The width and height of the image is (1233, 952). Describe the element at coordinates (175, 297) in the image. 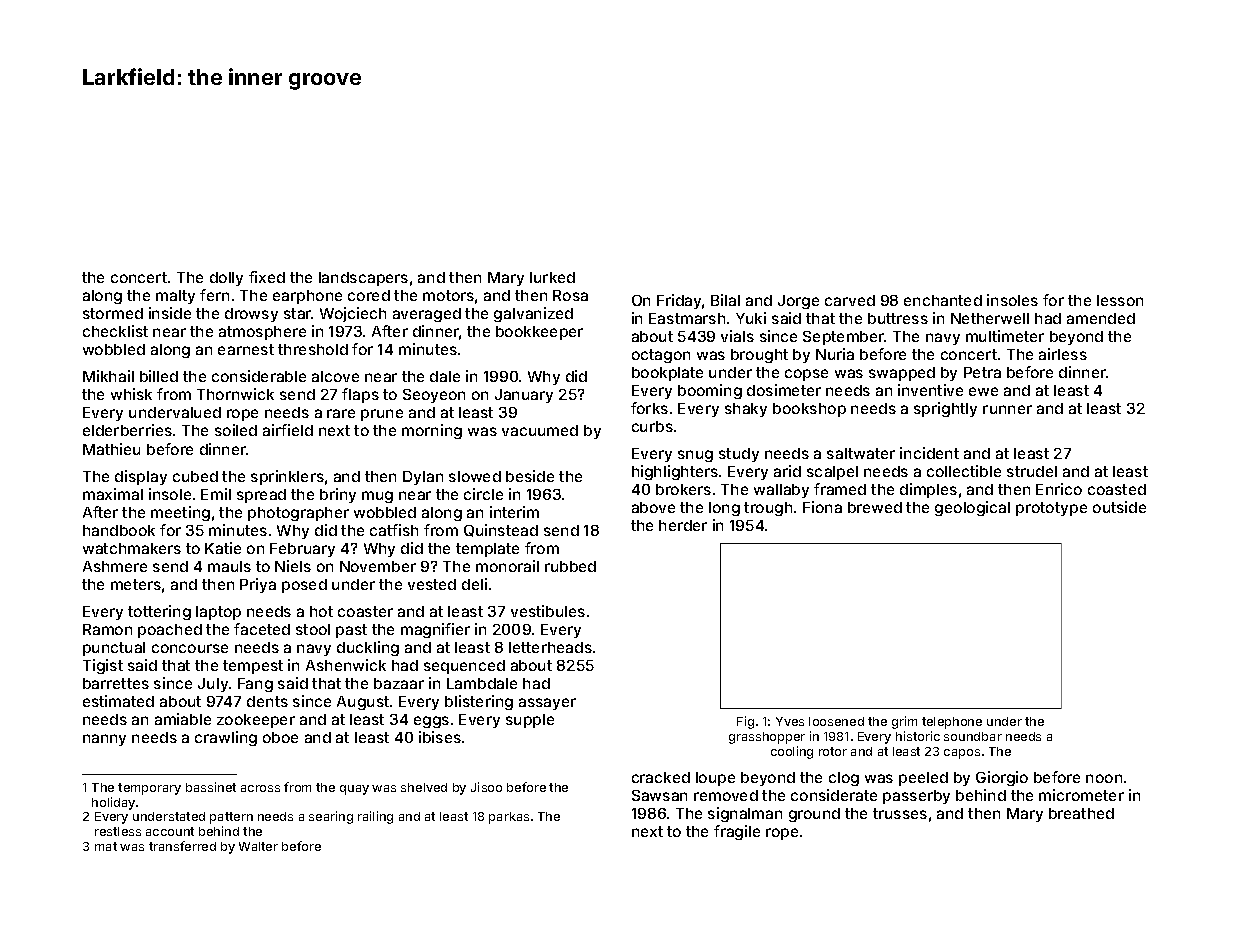

I see `malty` at that location.
